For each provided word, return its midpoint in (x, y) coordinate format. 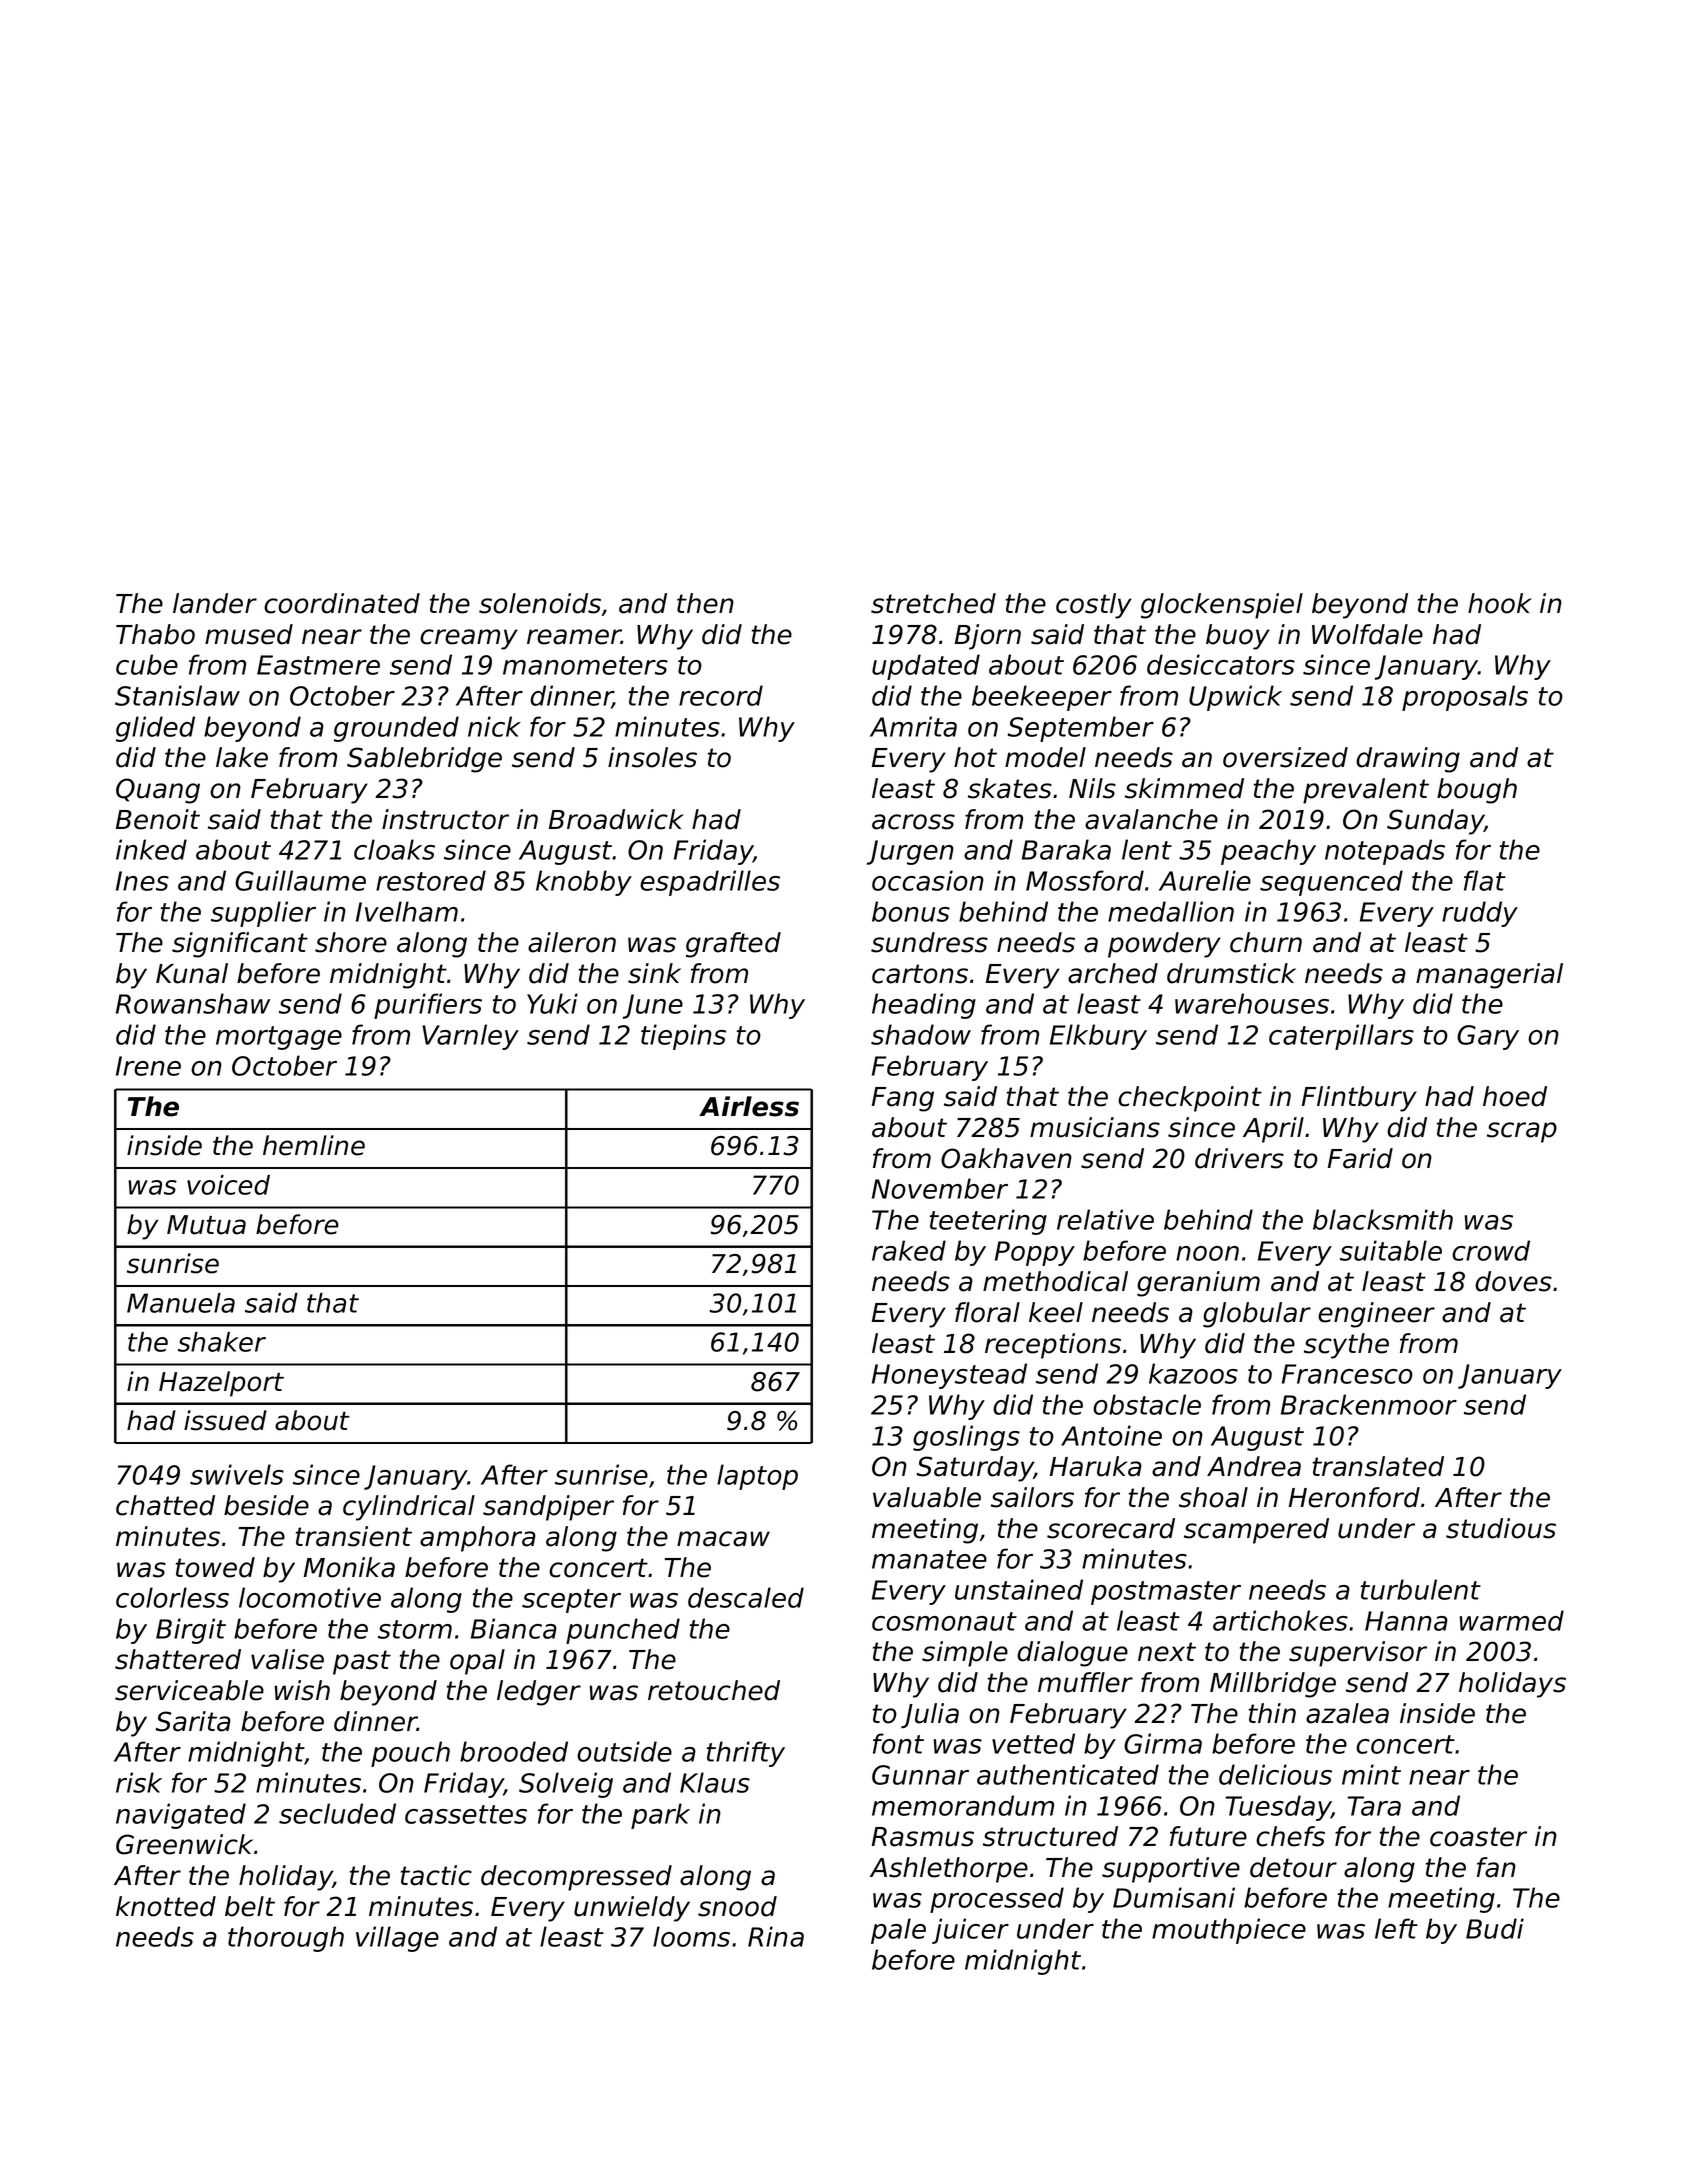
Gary (1488, 1037)
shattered (178, 1659)
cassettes (466, 1814)
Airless (749, 1106)
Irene (148, 1066)
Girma (1163, 1743)
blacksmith (1383, 1219)
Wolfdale (1367, 634)
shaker (222, 1342)
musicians (1095, 1127)
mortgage (279, 1038)
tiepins (683, 1037)
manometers (585, 665)
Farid (1360, 1158)
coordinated (342, 603)
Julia (930, 1715)
